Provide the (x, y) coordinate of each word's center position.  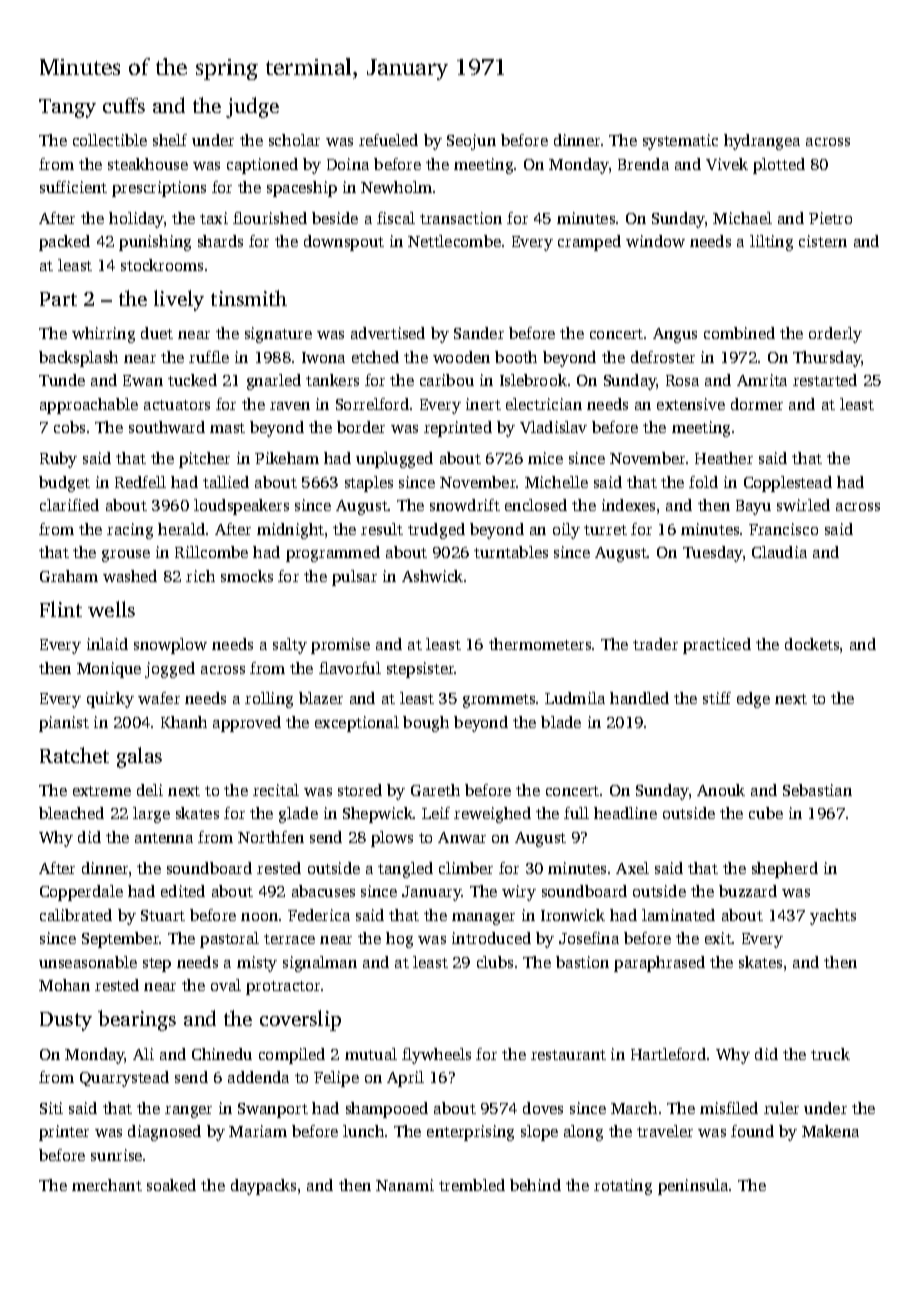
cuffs (124, 105)
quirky (110, 700)
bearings (137, 1020)
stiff (717, 698)
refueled (388, 140)
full (576, 813)
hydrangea (762, 142)
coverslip (300, 1020)
